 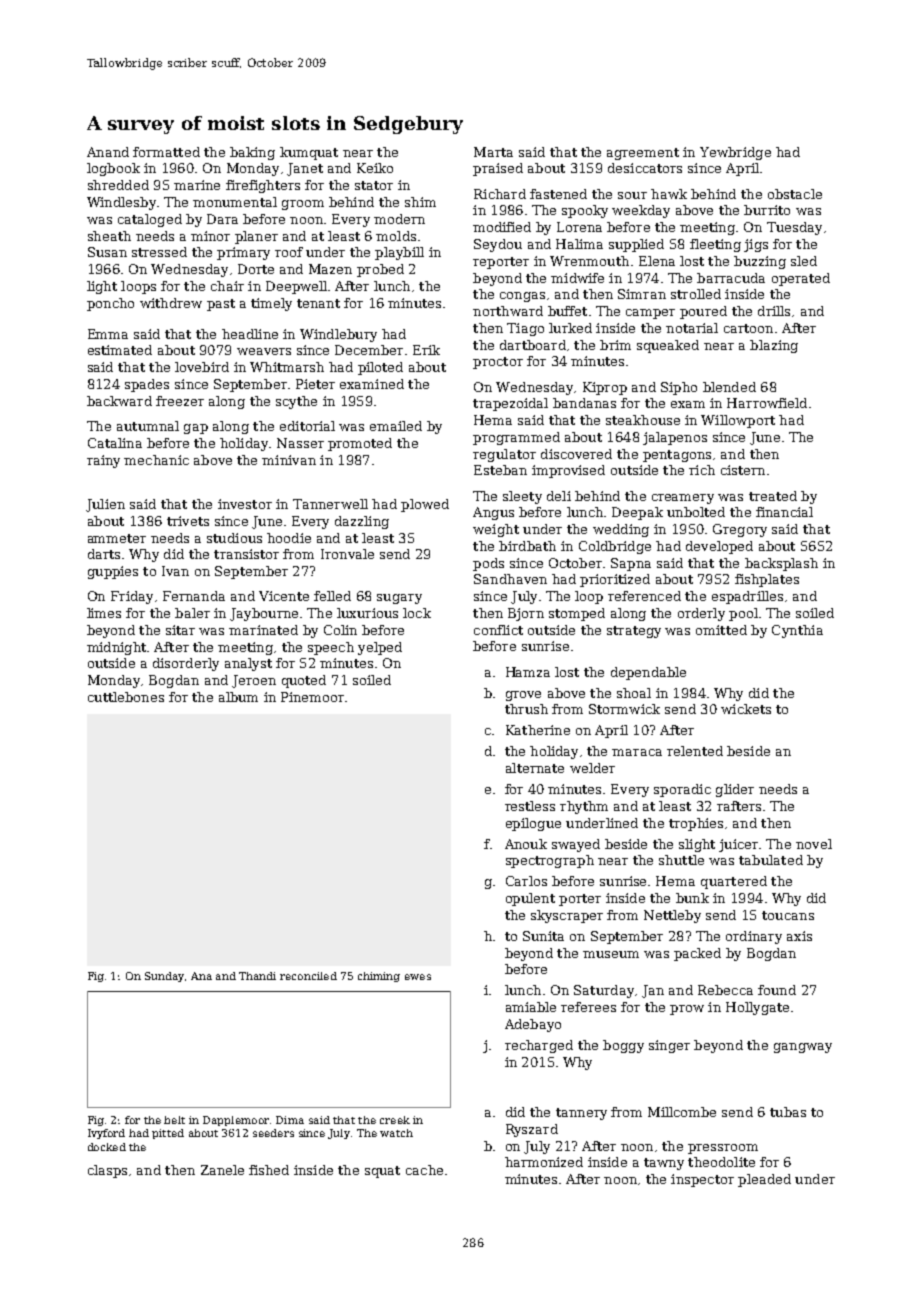 What do you see at coordinates (238, 697) in the document?
I see `album` at bounding box center [238, 697].
